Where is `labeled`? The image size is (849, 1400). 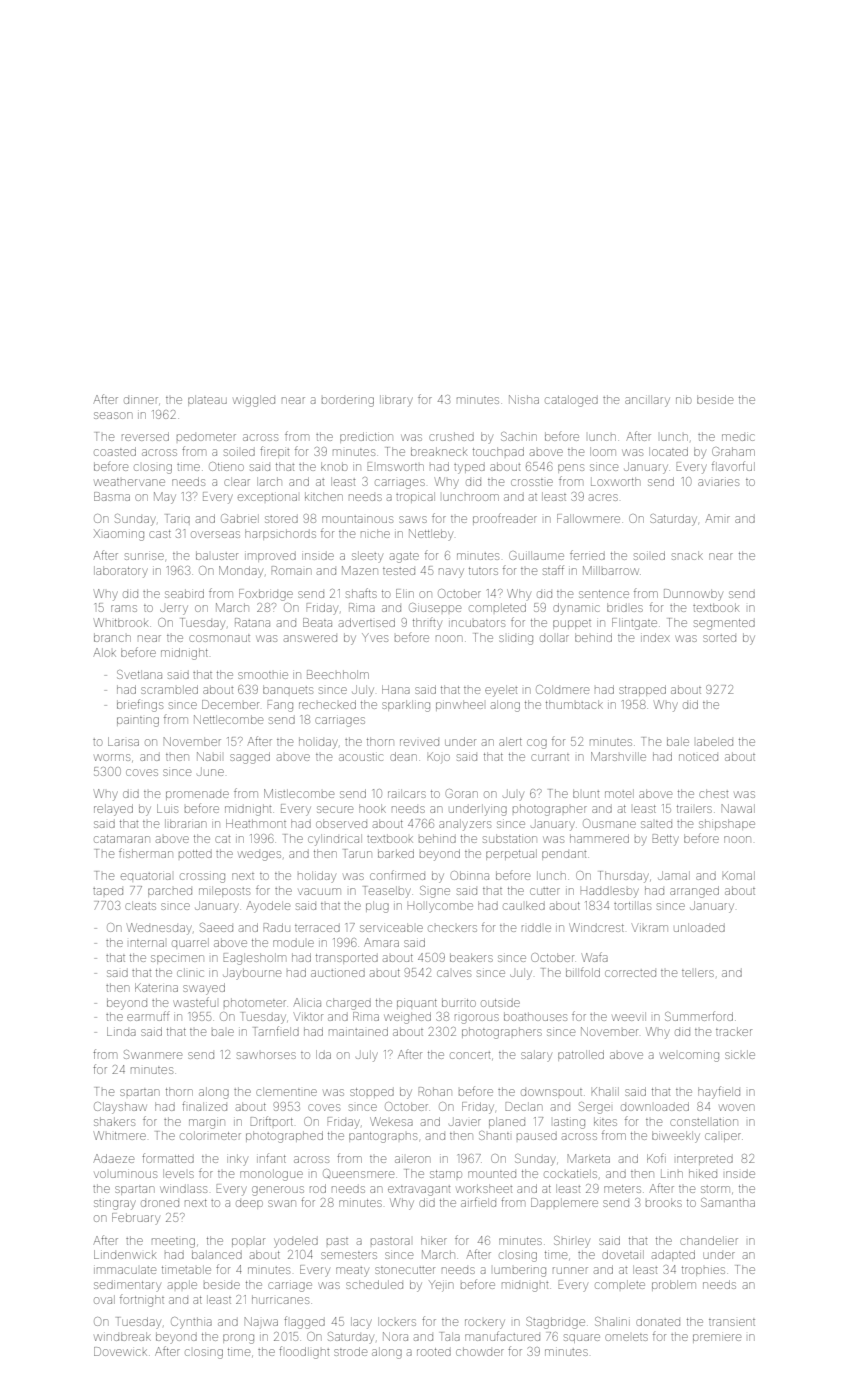
labeled is located at coordinates (715, 741).
